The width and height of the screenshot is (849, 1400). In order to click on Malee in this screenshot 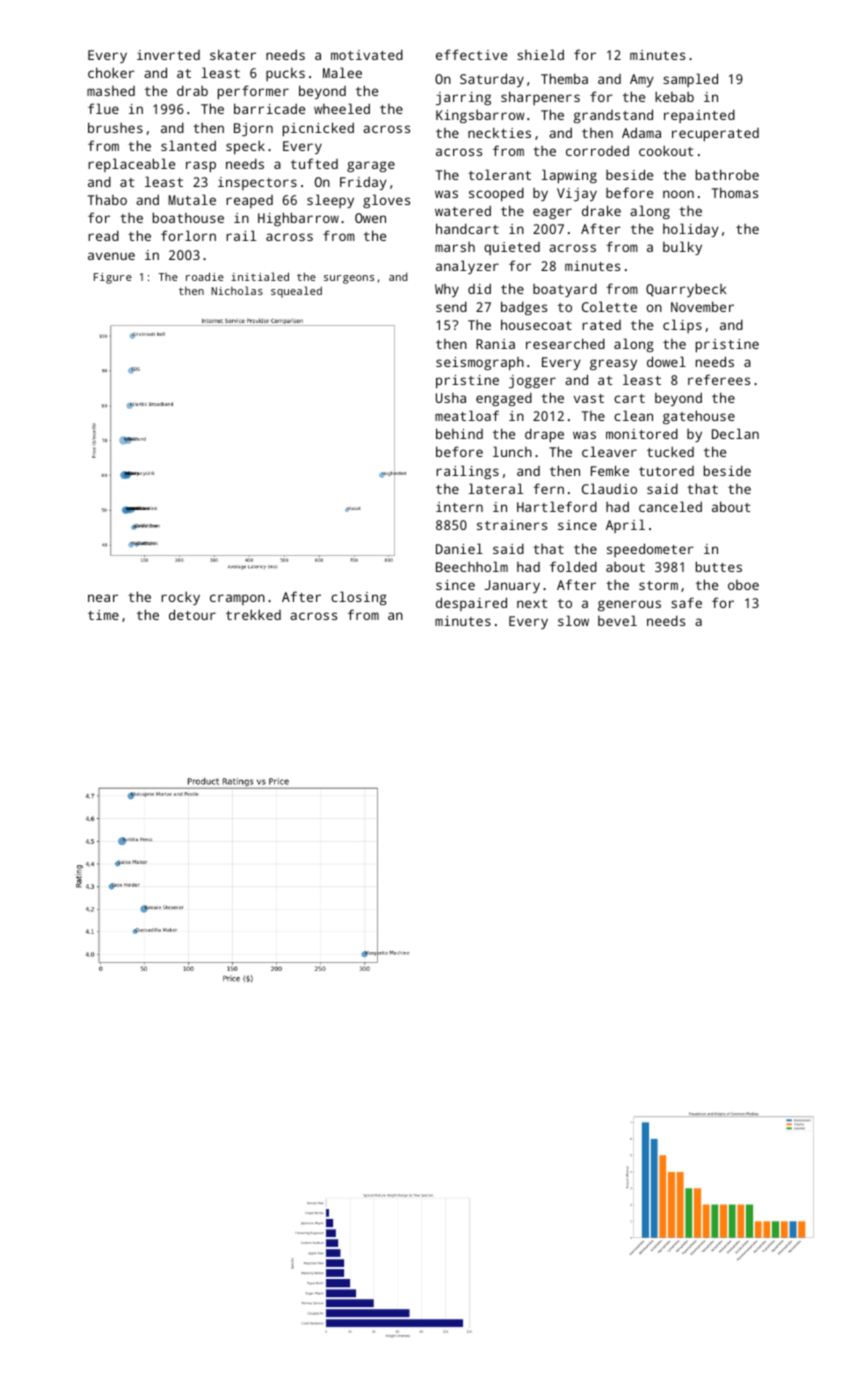, I will do `click(342, 72)`.
